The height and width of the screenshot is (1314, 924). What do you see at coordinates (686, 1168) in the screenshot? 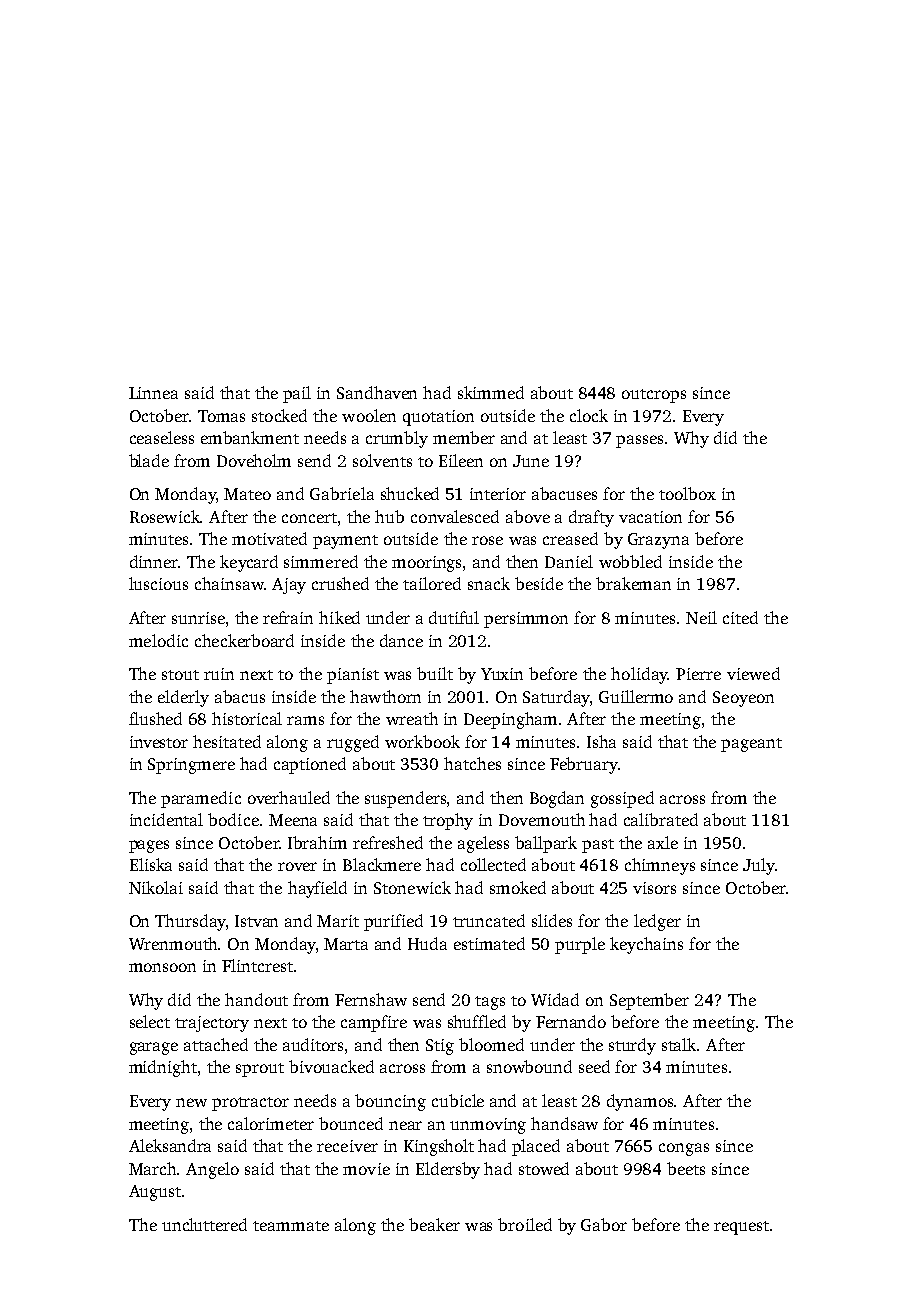
I see `beets` at bounding box center [686, 1168].
